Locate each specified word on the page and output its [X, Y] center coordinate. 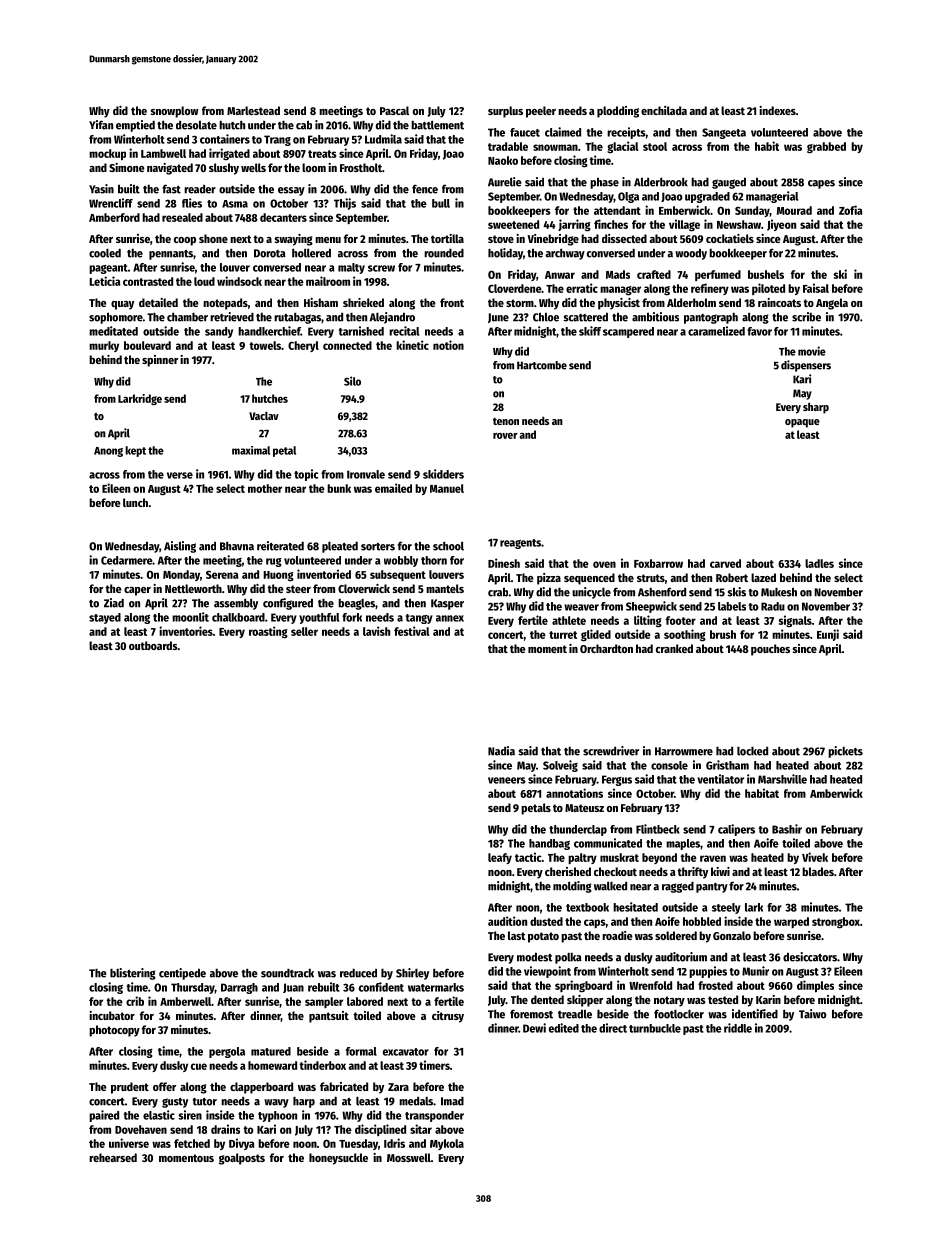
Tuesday [358, 1144]
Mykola [447, 1144]
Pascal [394, 110]
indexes [777, 110]
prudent [130, 1088]
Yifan [101, 125]
